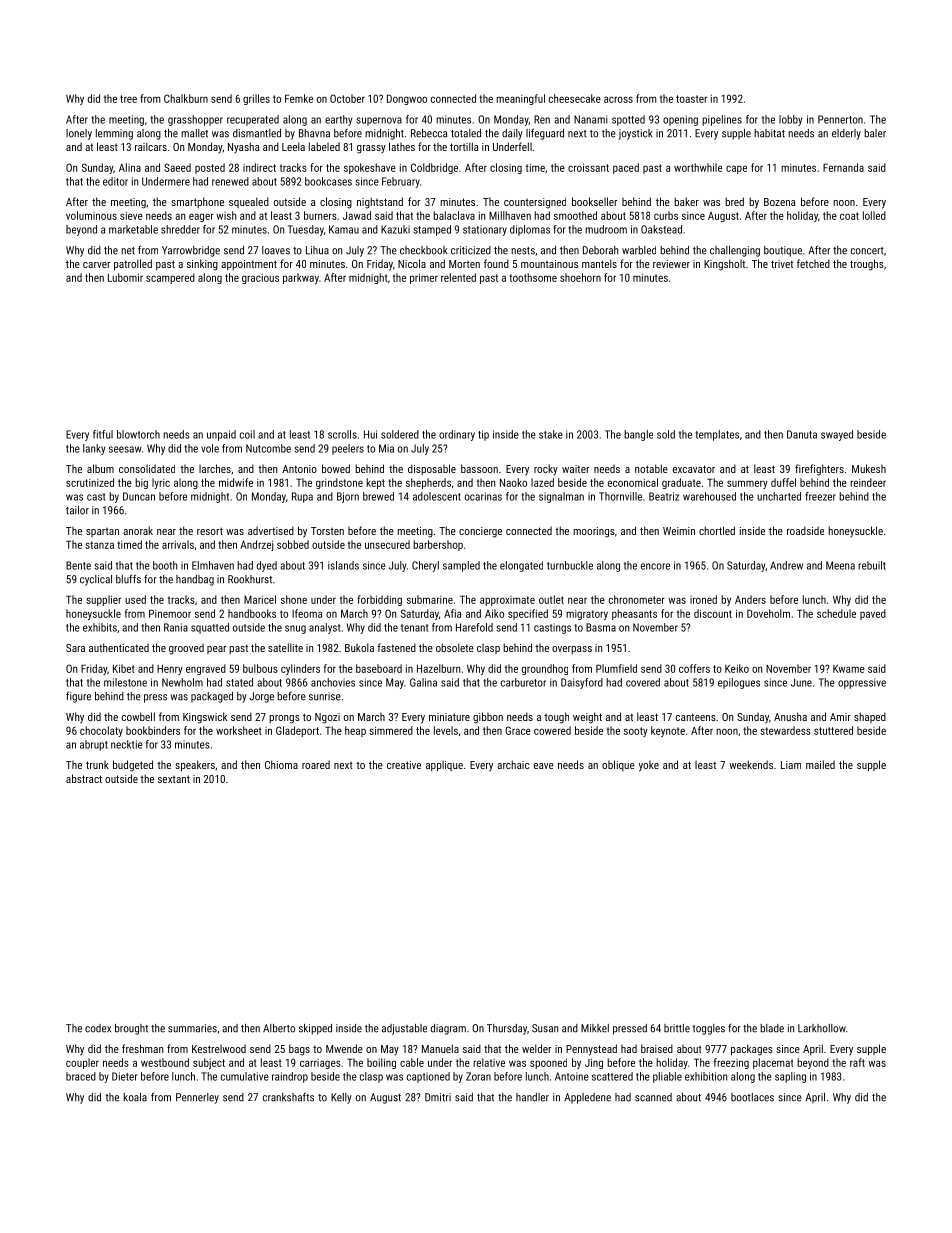 Image resolution: width=952 pixels, height=1233 pixels. What do you see at coordinates (520, 99) in the document?
I see `meaningful` at bounding box center [520, 99].
